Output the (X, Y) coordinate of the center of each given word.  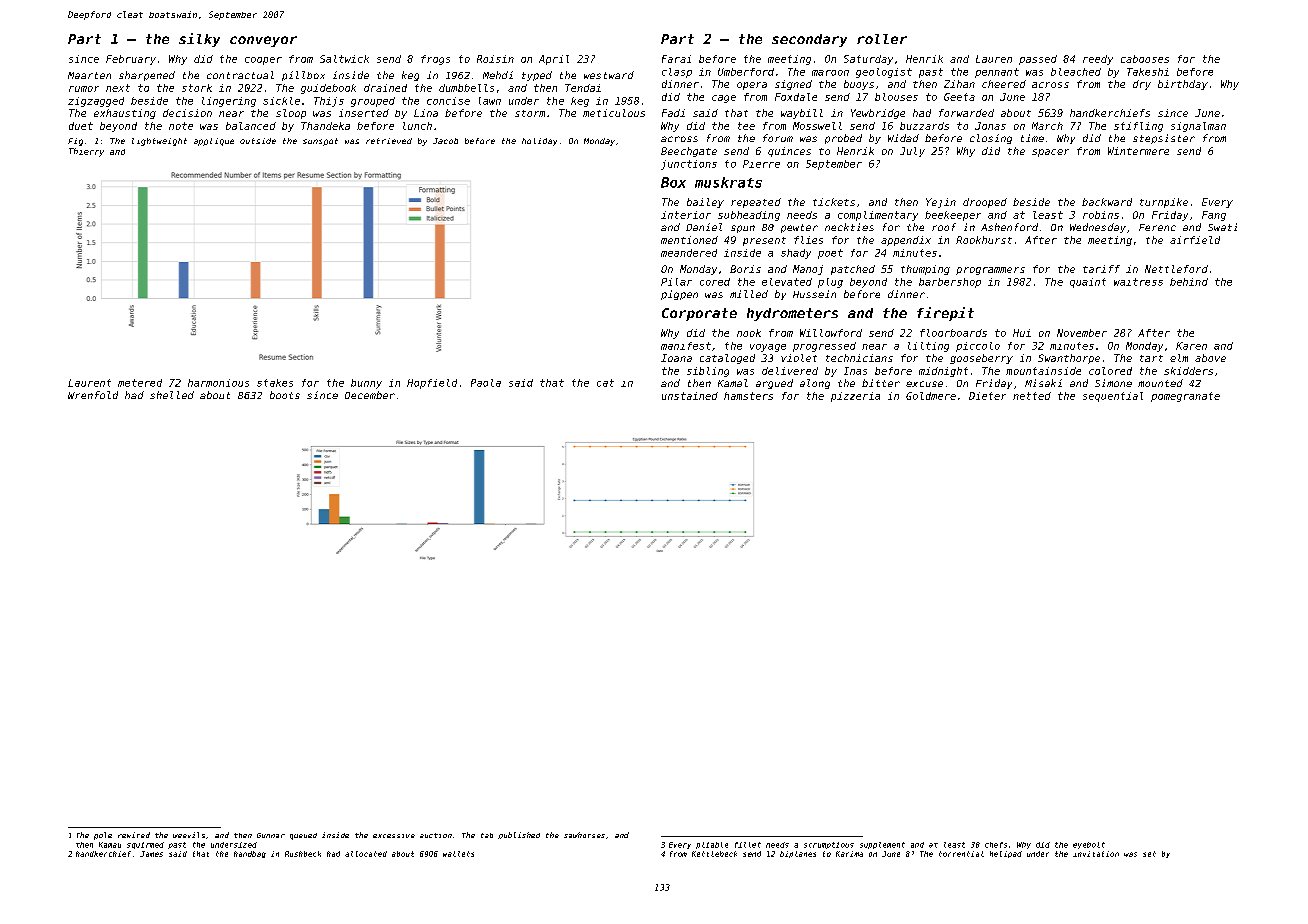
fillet (748, 845)
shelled (172, 395)
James (151, 854)
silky (199, 40)
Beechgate (689, 152)
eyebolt (1089, 845)
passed (1038, 60)
